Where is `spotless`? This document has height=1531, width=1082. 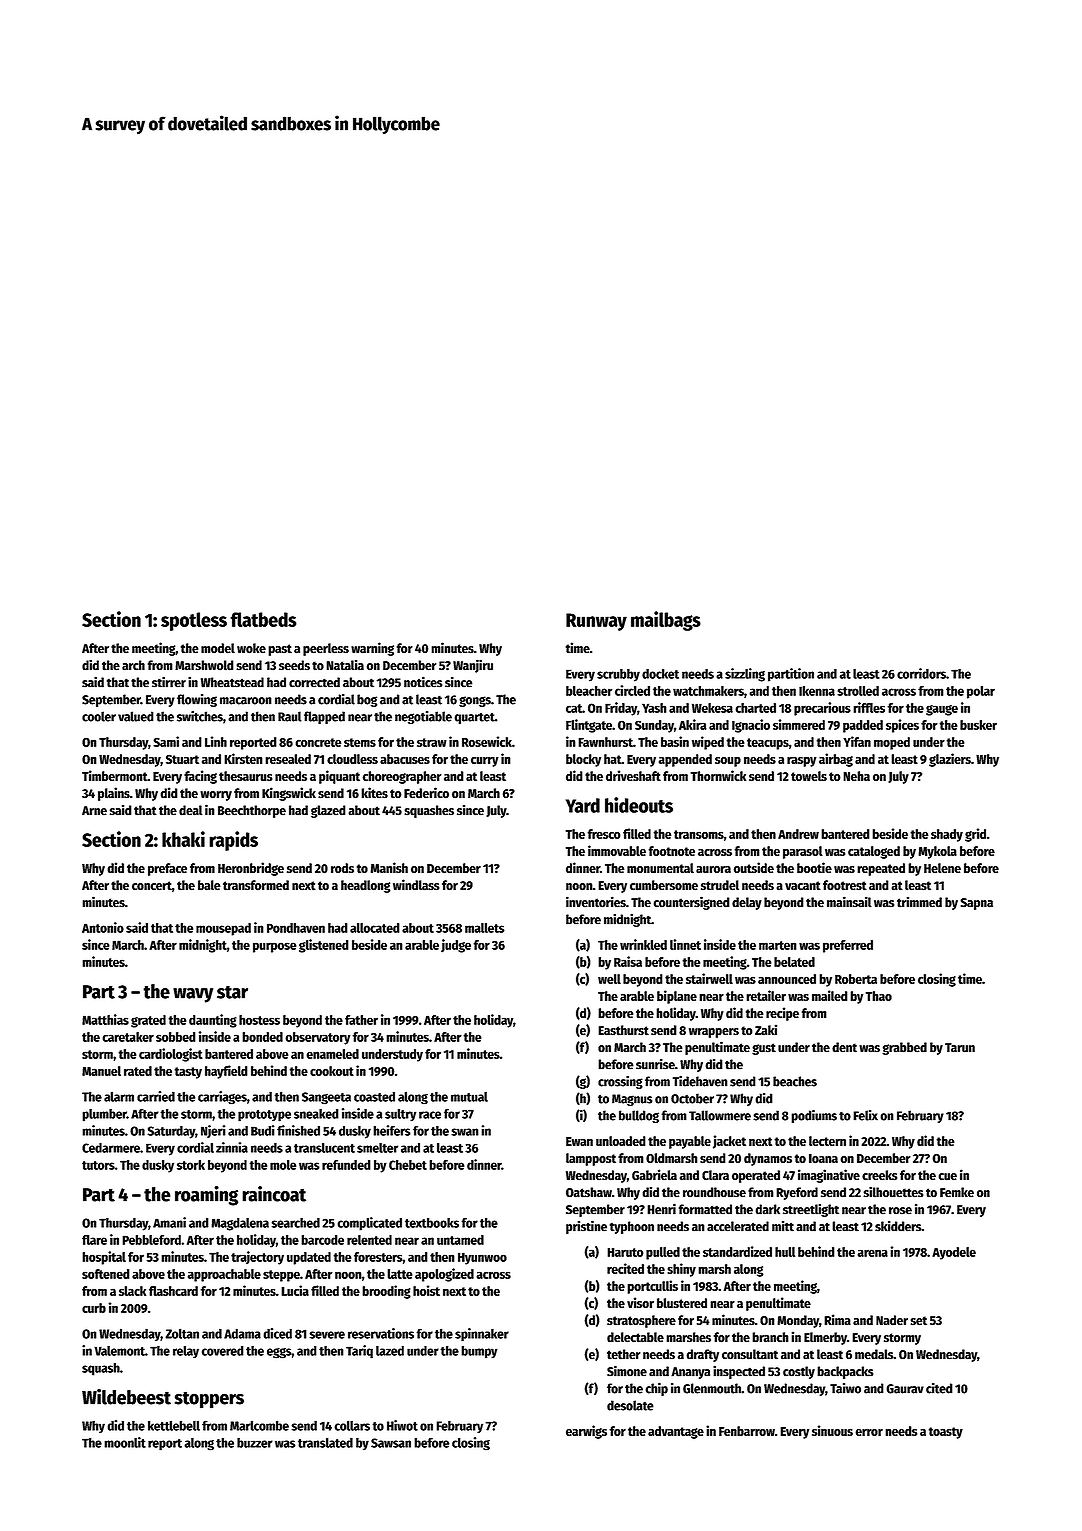 spotless is located at coordinates (194, 621).
